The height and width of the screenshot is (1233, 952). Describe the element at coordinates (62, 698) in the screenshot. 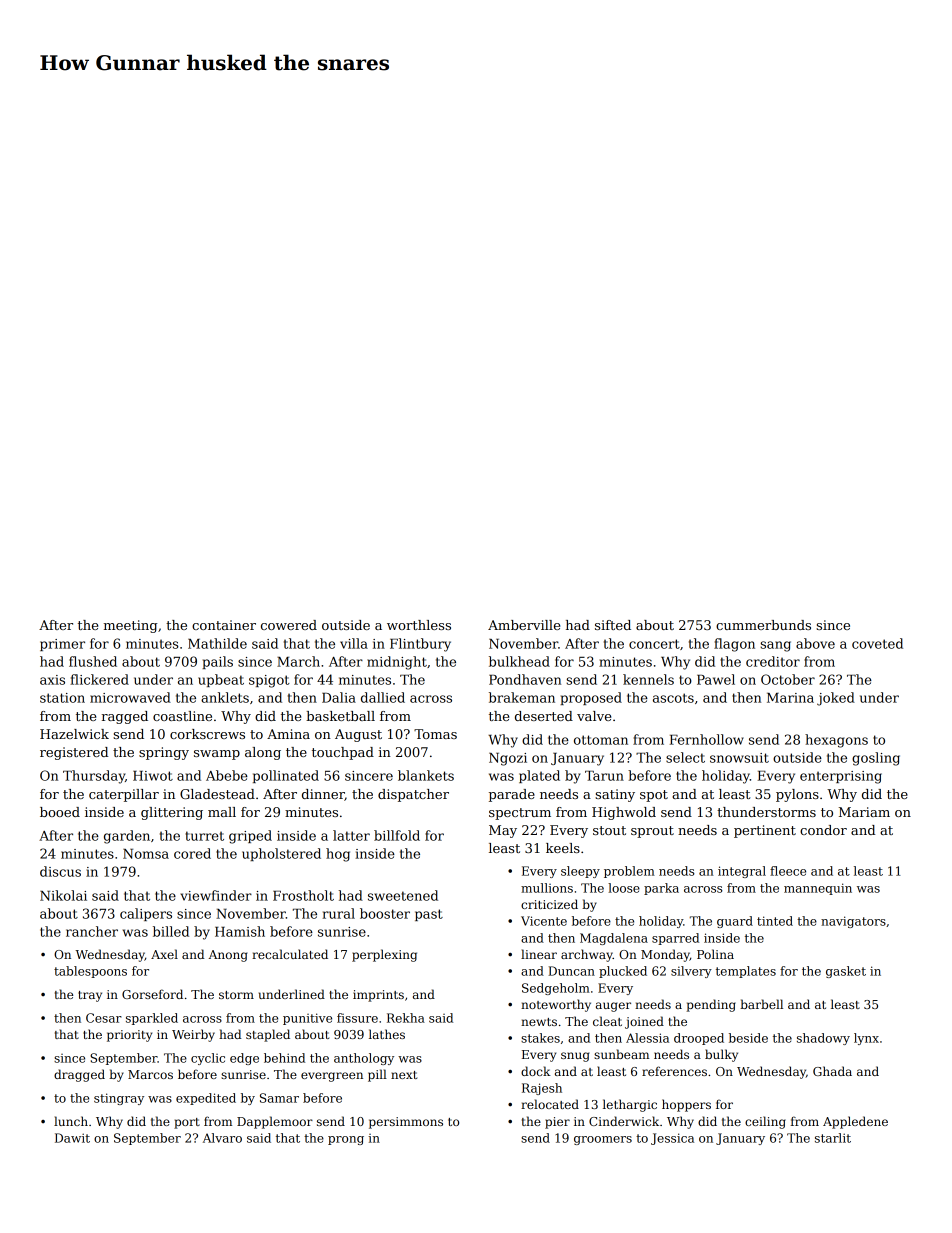

I see `station` at that location.
